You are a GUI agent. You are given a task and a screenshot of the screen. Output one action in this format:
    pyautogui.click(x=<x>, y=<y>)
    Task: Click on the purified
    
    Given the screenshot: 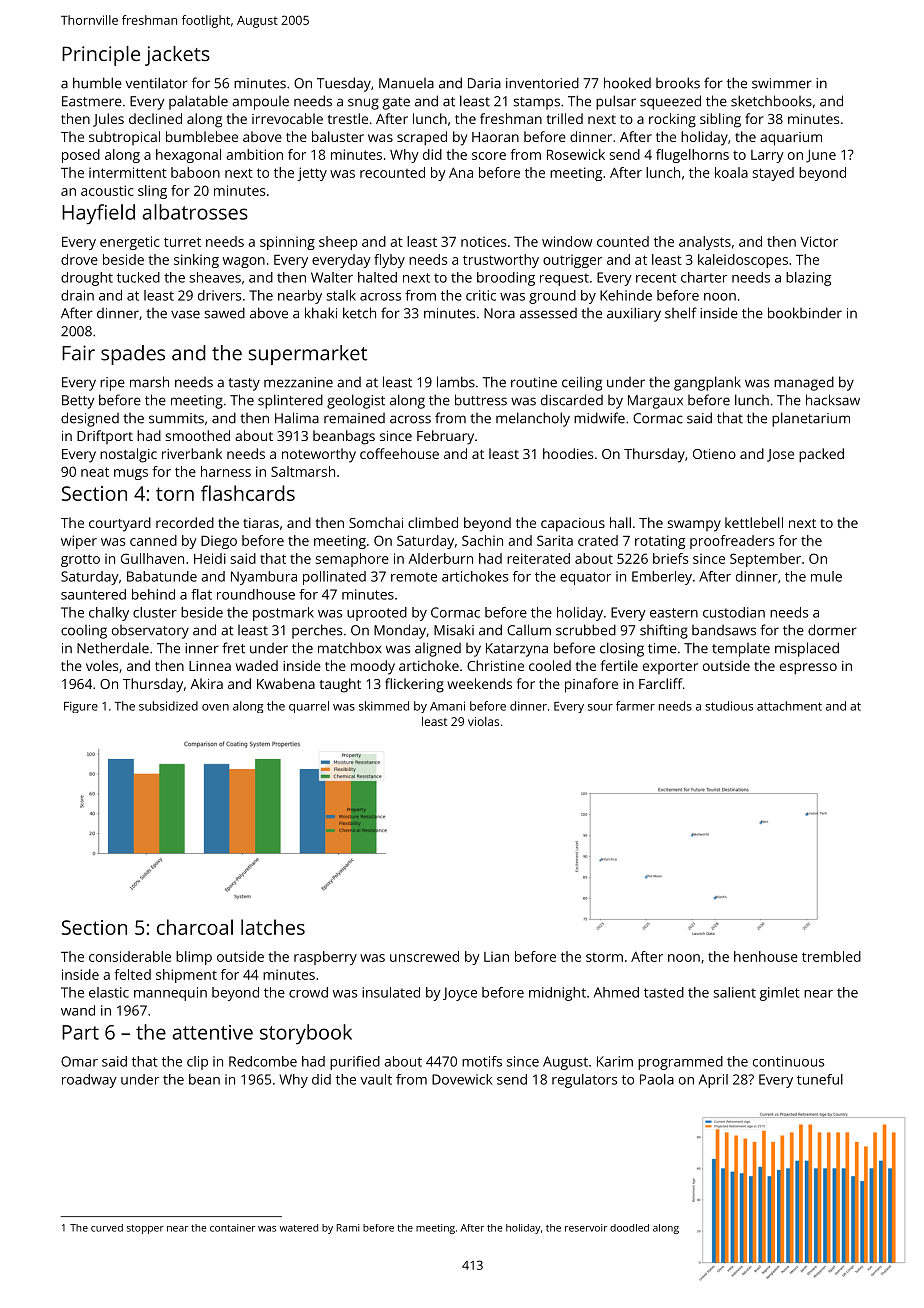 What is the action you would take?
    pyautogui.click(x=355, y=1063)
